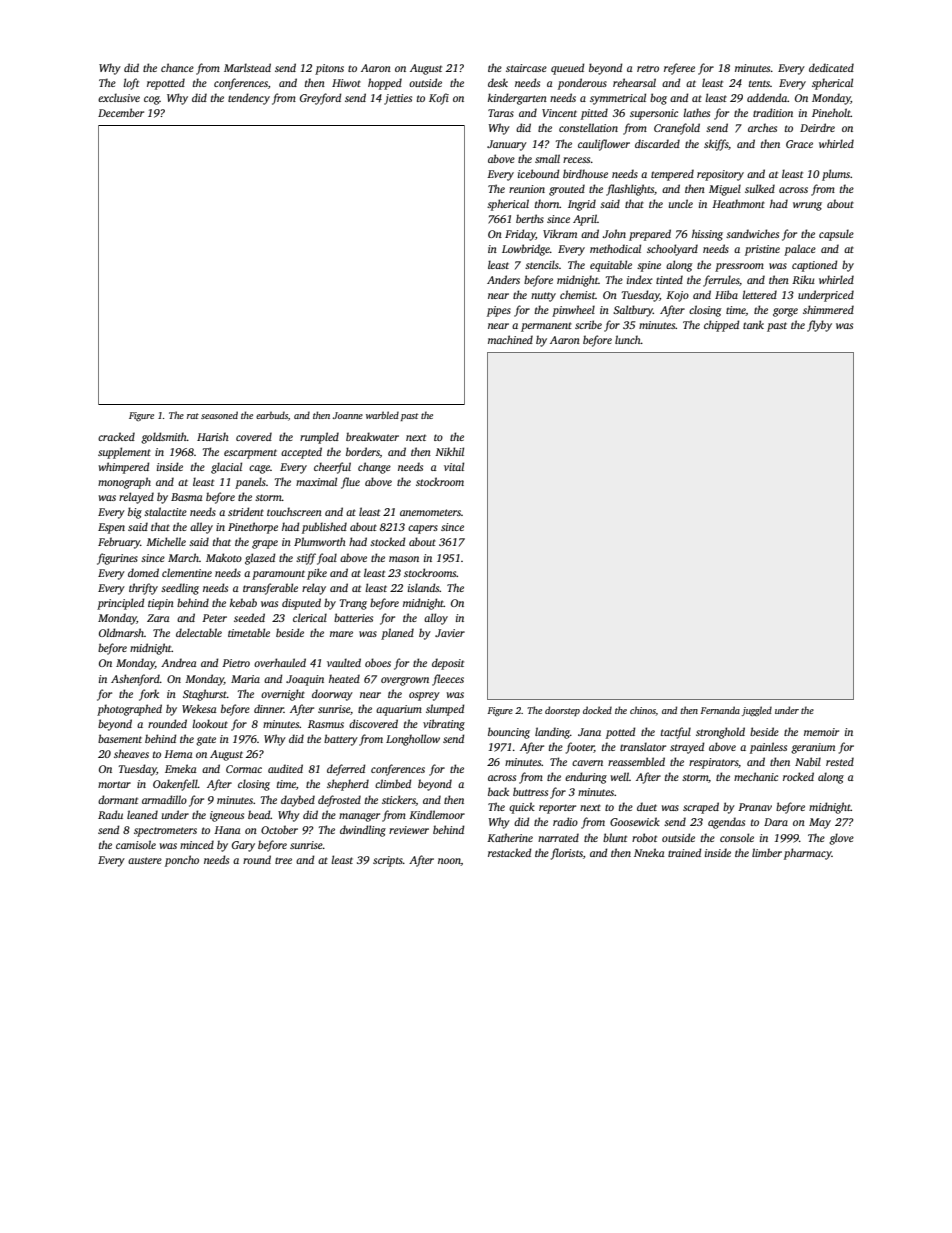 This screenshot has height=1233, width=952. I want to click on pitons, so click(329, 69).
